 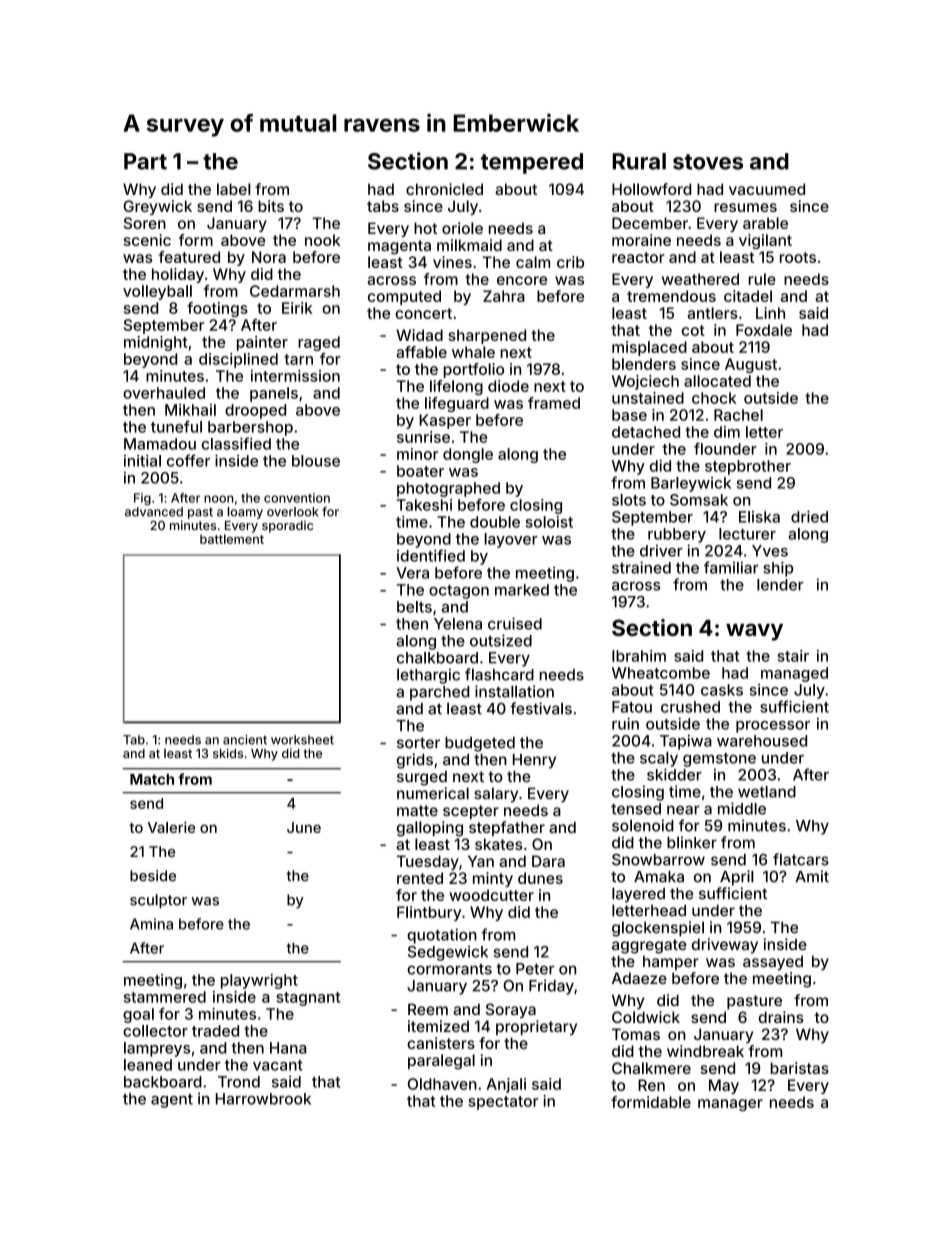 What do you see at coordinates (316, 461) in the screenshot?
I see `blouse` at bounding box center [316, 461].
